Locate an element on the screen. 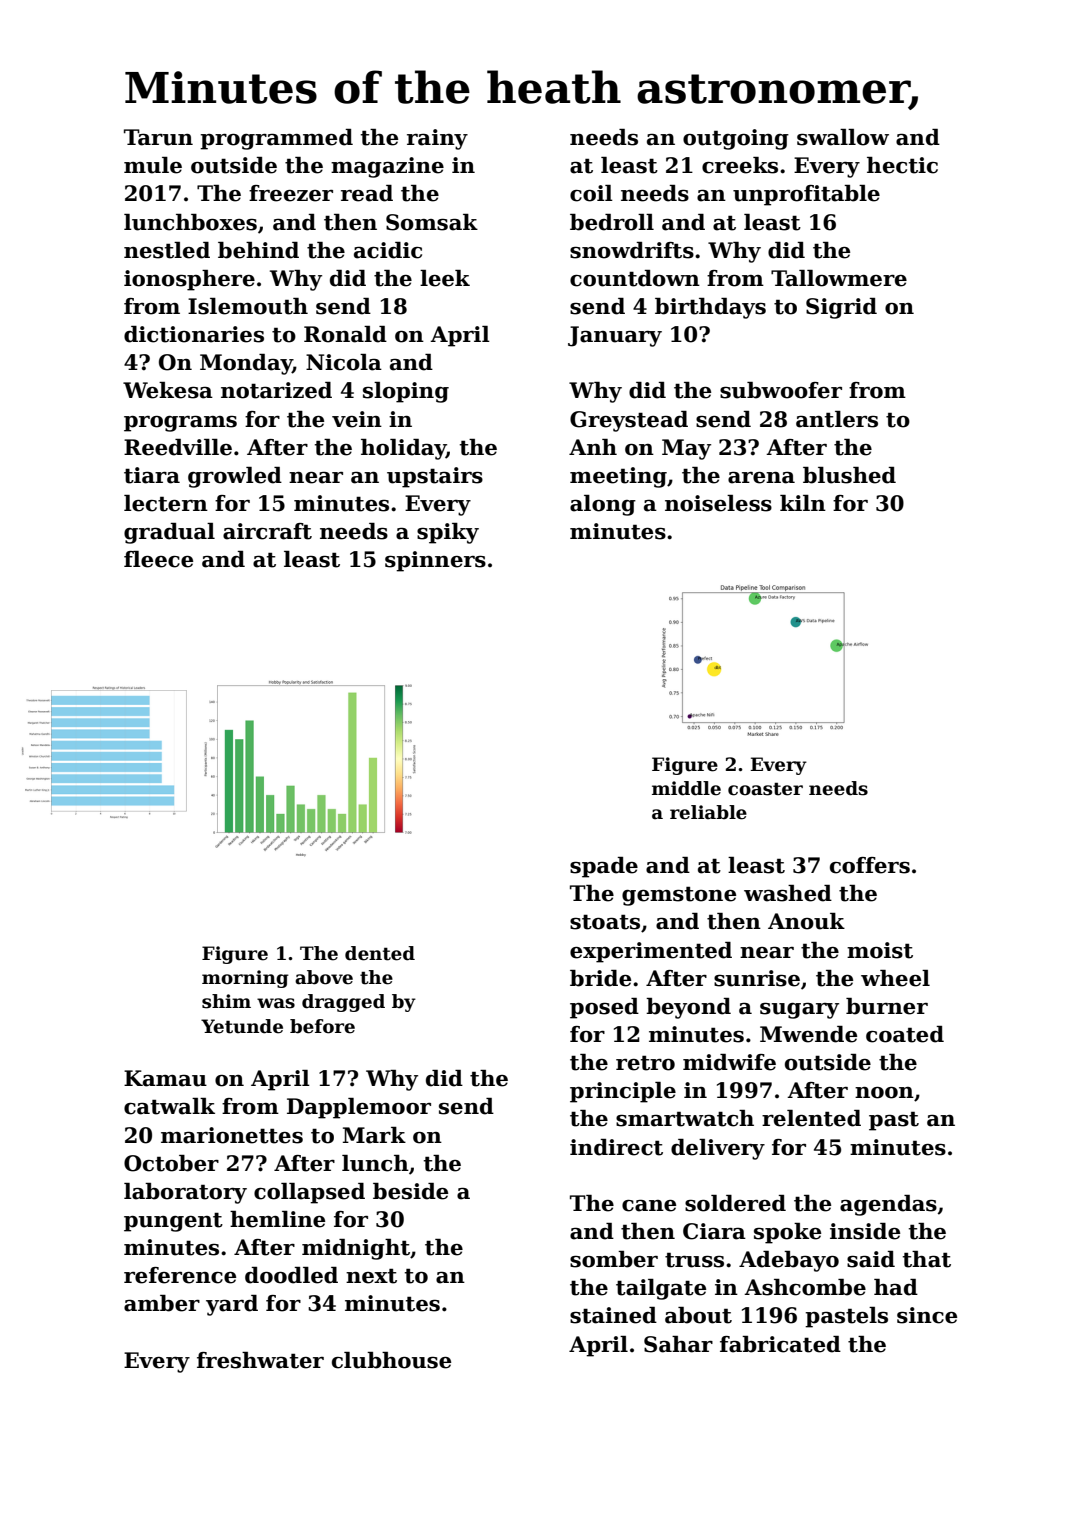 The image size is (1083, 1538). Somsak is located at coordinates (432, 222).
